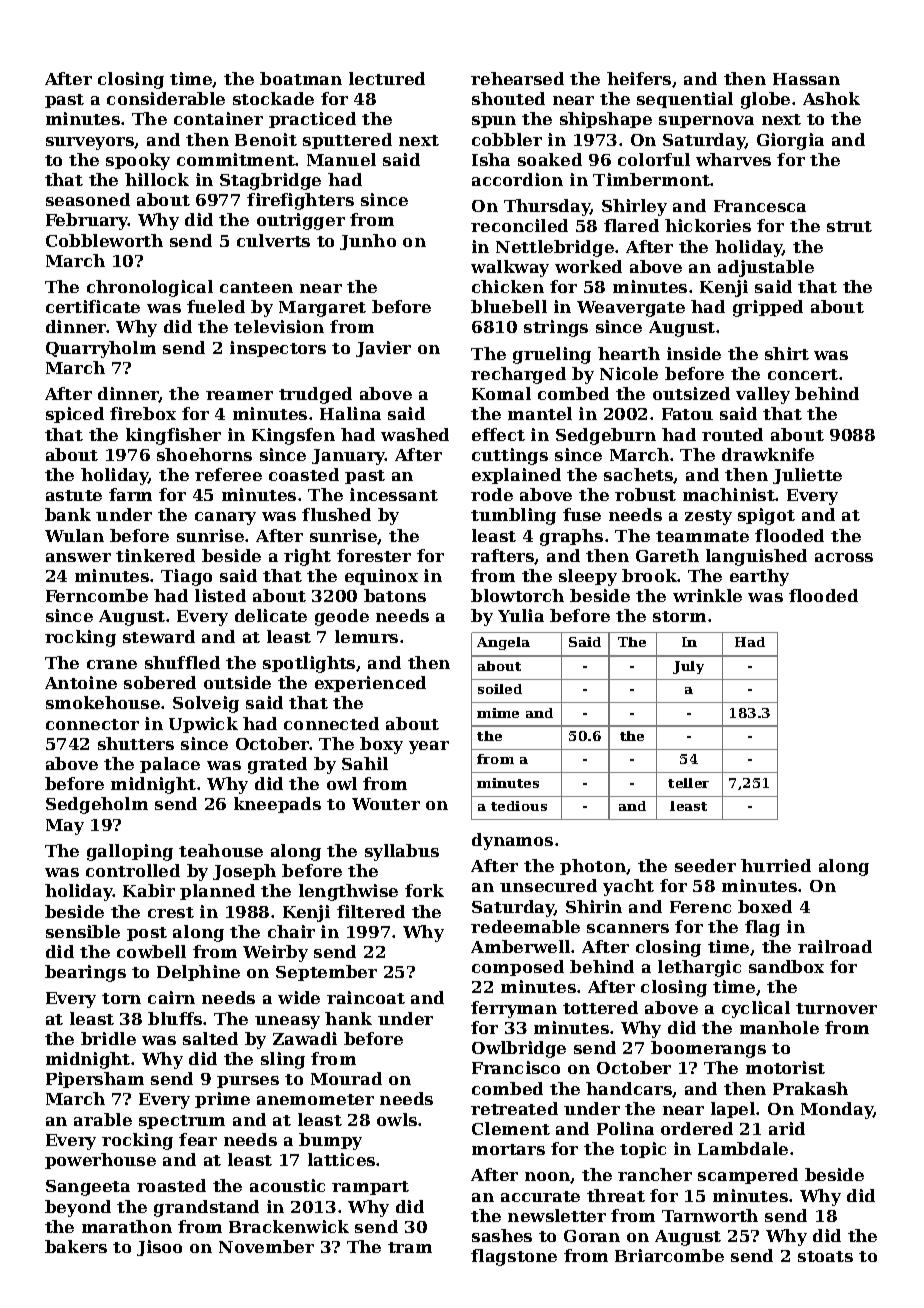  Describe the element at coordinates (849, 226) in the document. I see `strut` at that location.
